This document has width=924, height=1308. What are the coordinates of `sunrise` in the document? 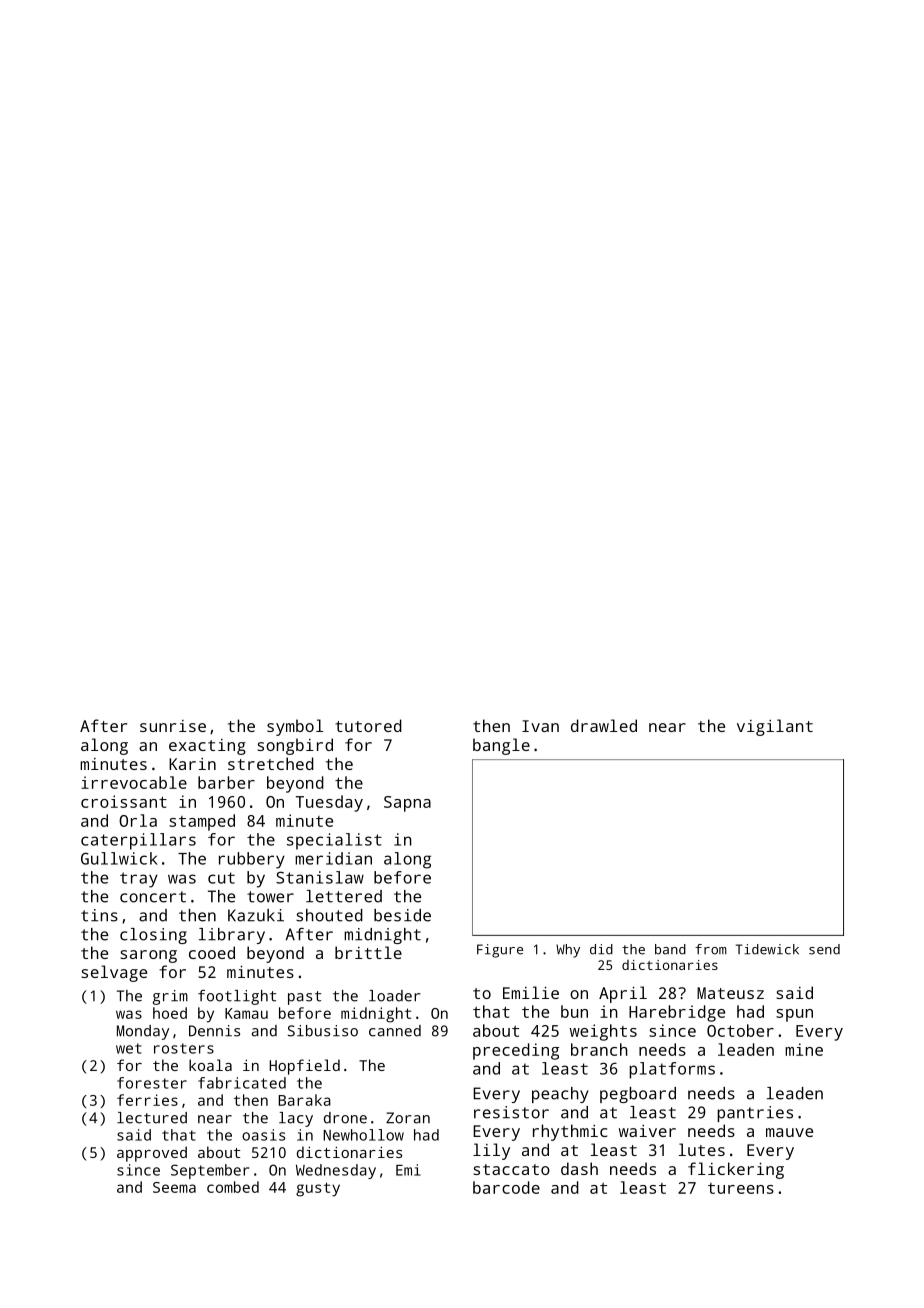 It's located at (173, 726).
